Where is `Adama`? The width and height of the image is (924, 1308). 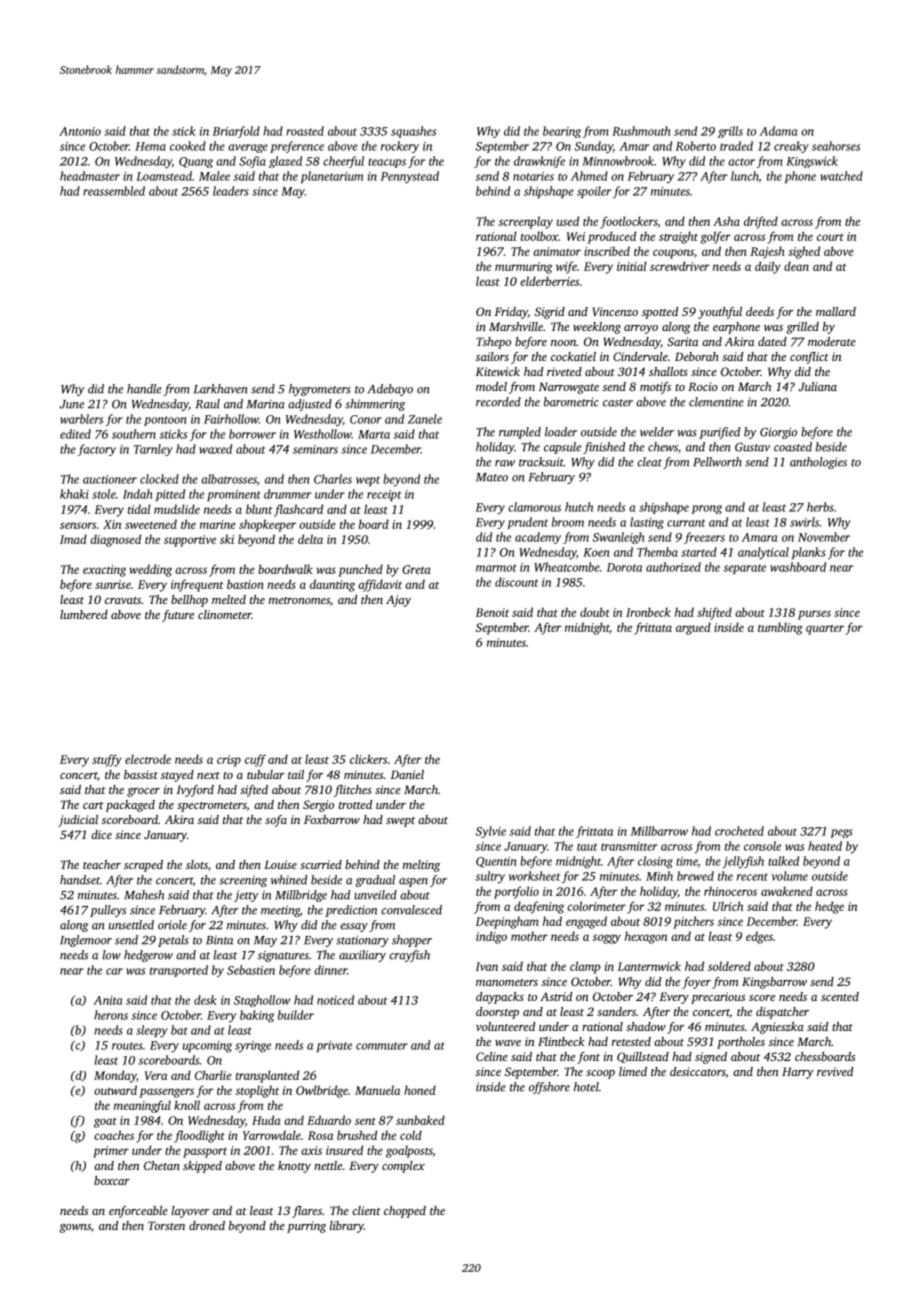 Adama is located at coordinates (778, 131).
